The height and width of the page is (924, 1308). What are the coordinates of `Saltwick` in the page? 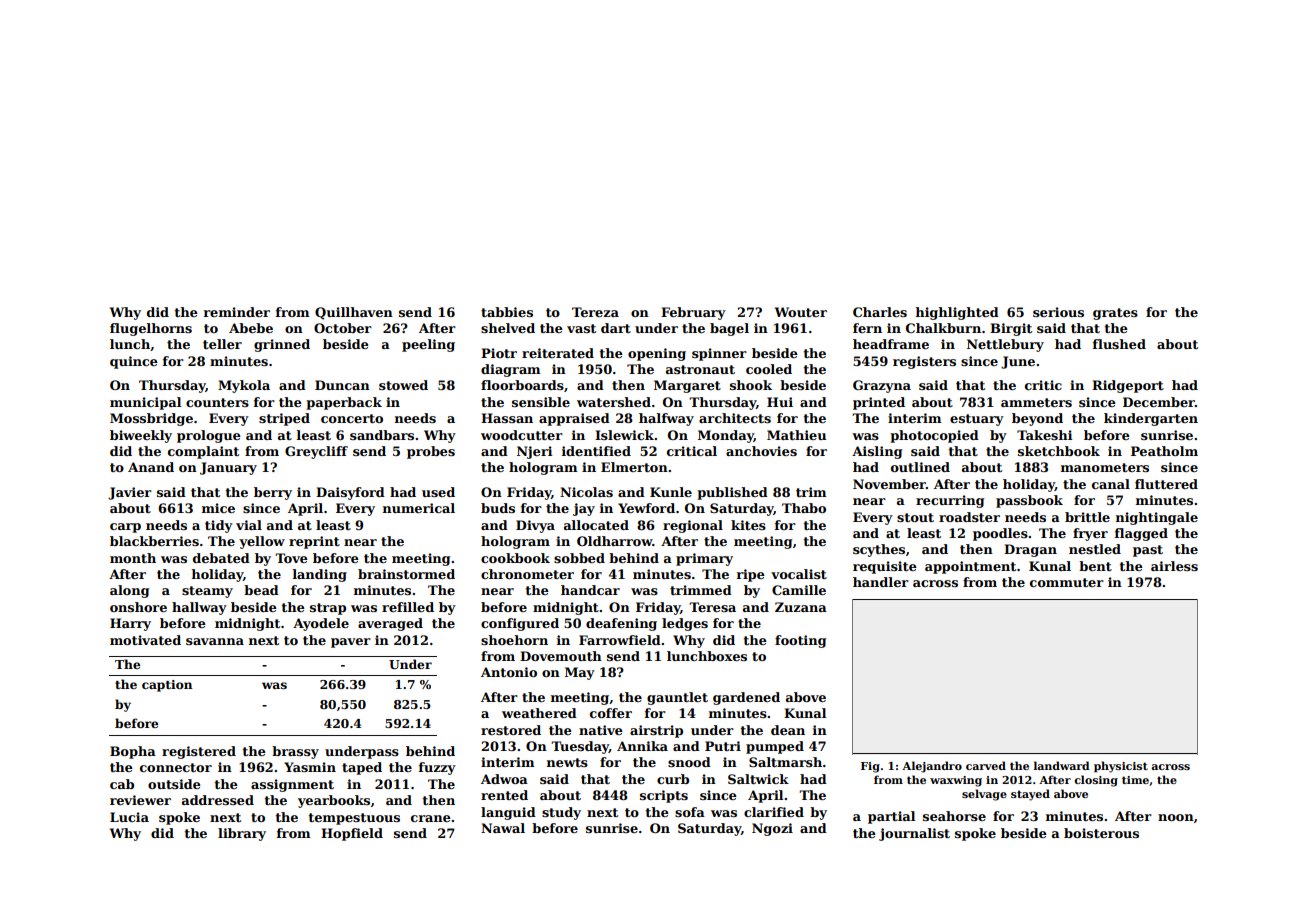 It's located at (758, 779).
